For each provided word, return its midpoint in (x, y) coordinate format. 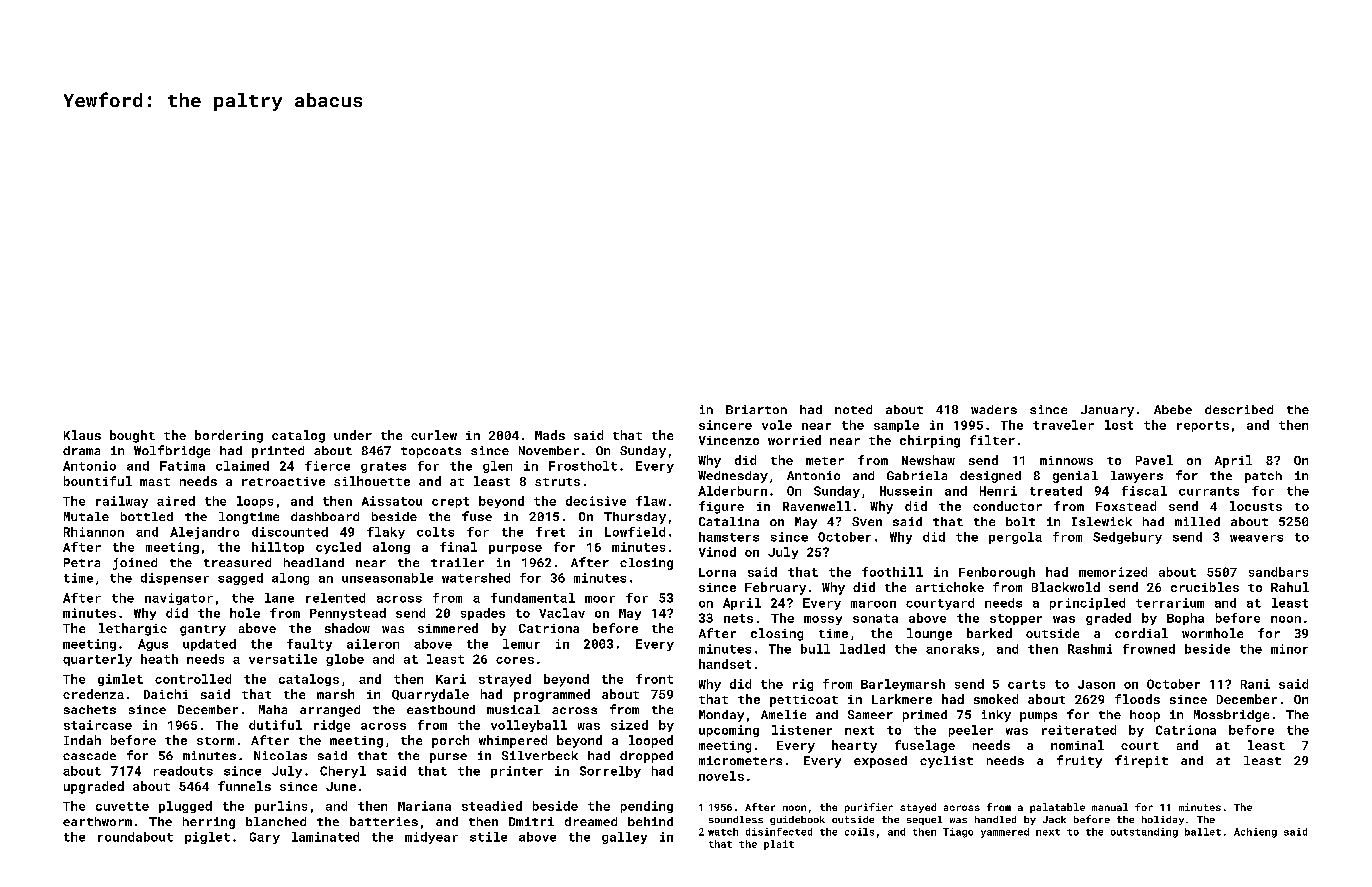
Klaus (82, 435)
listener (802, 730)
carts (1026, 684)
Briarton (756, 409)
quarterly (97, 660)
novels (721, 776)
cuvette (122, 806)
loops (255, 502)
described (1239, 409)
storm (215, 741)
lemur (521, 644)
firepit (1141, 761)
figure (721, 507)
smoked (996, 699)
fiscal (1144, 491)
